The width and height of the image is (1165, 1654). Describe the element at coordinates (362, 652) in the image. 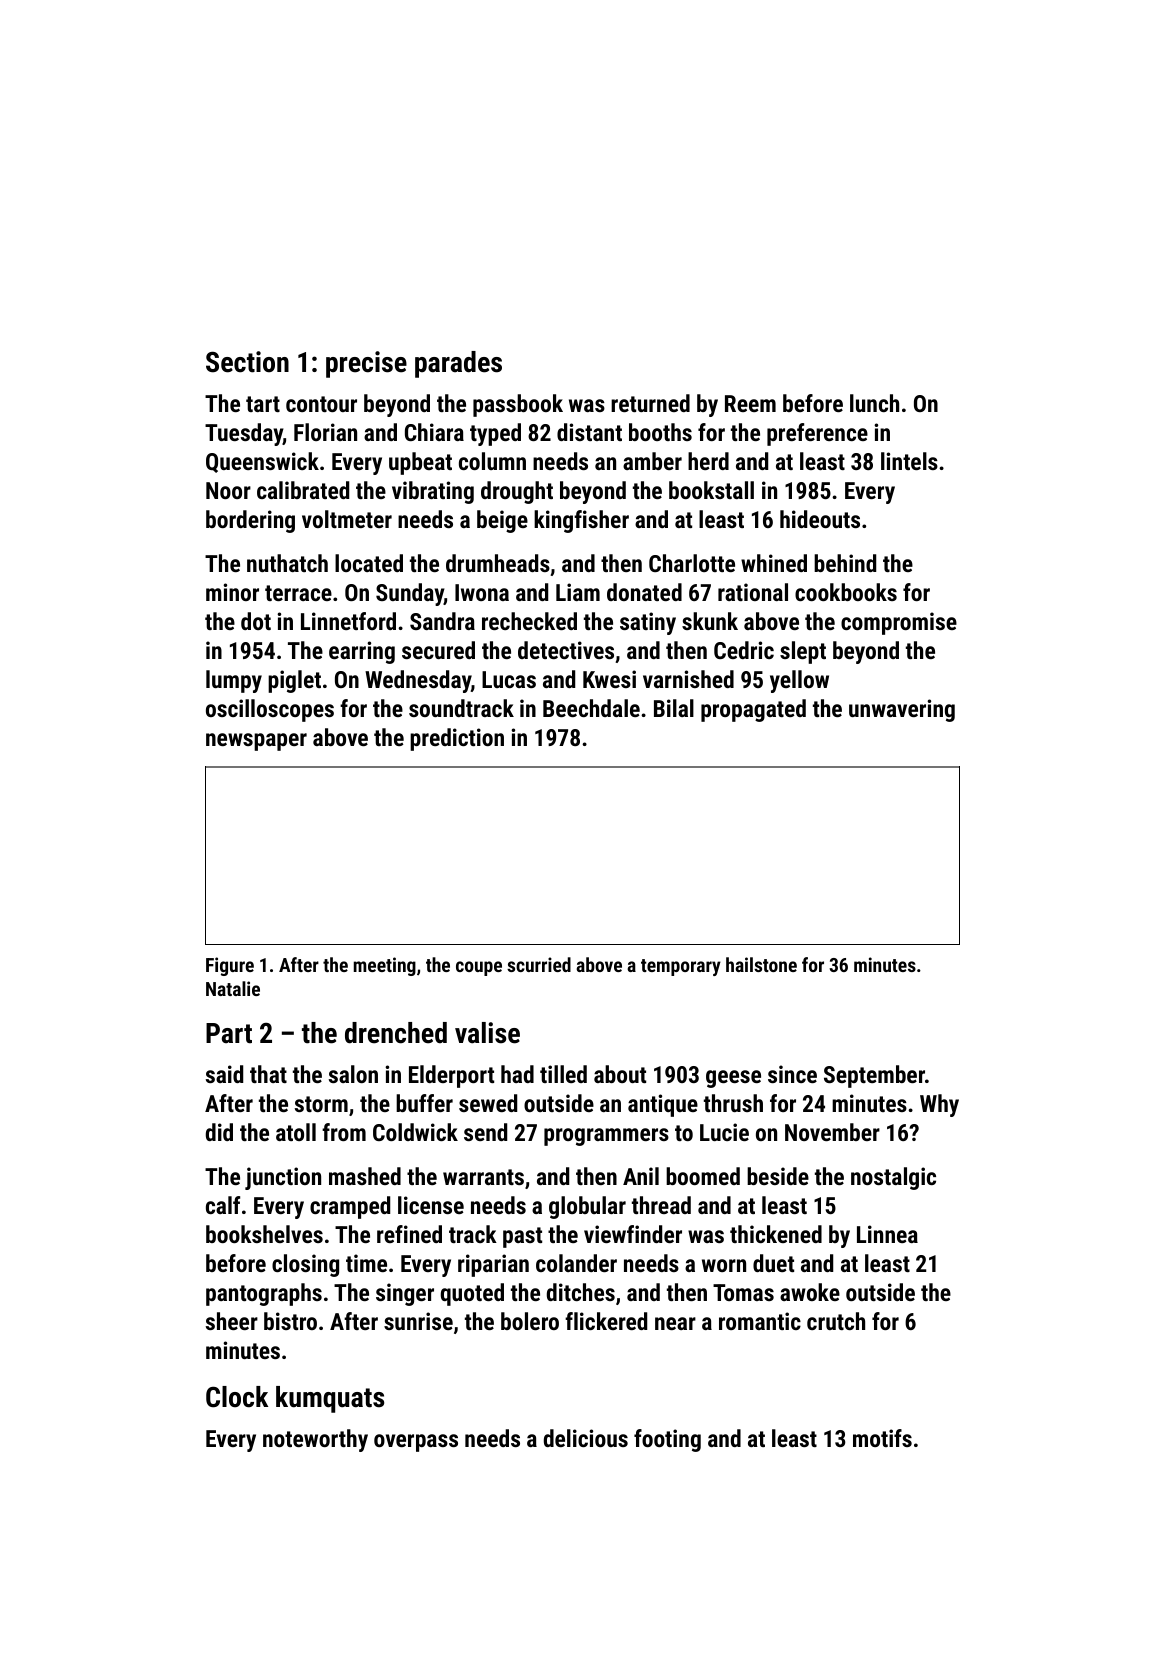

I see `earring` at that location.
